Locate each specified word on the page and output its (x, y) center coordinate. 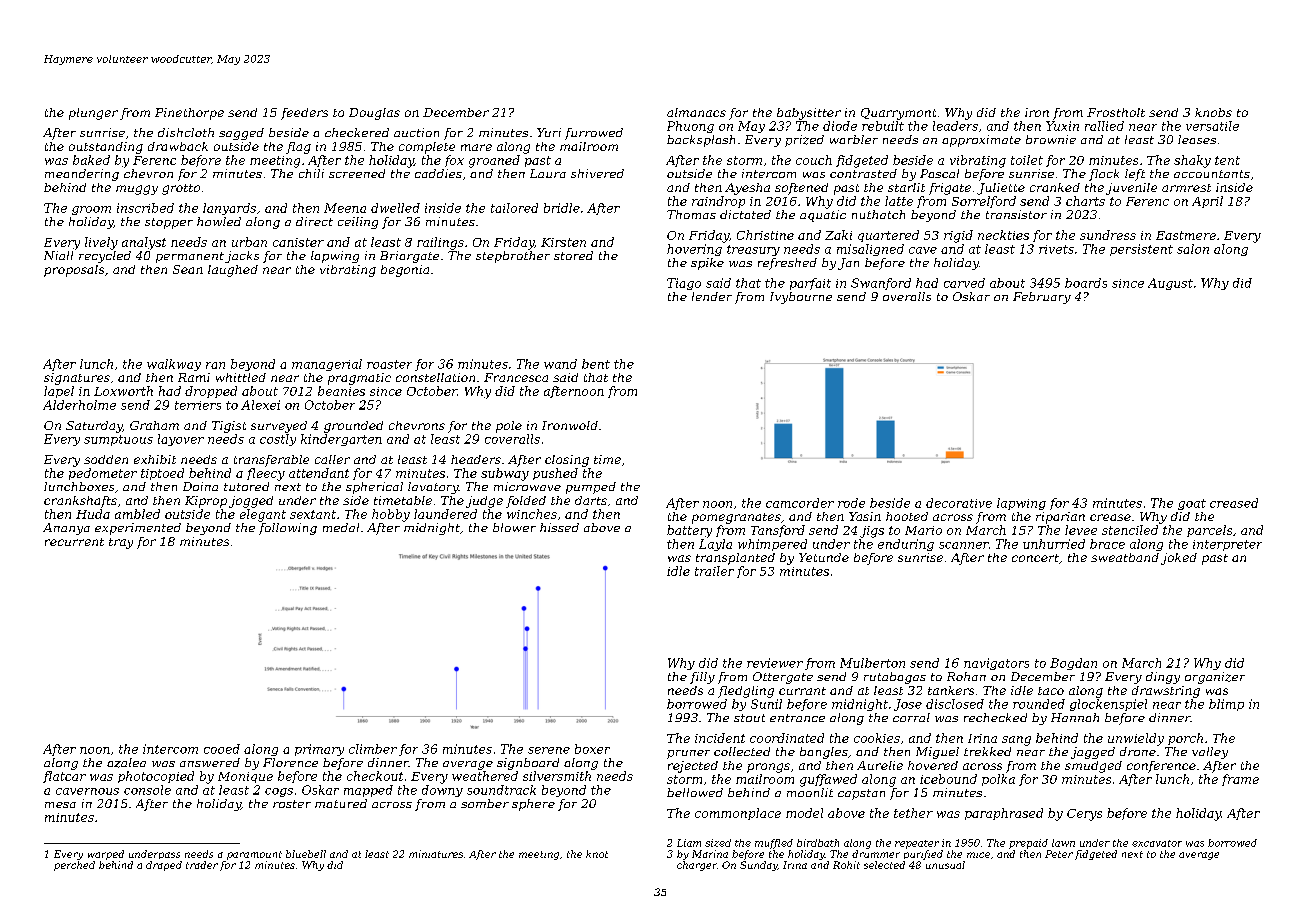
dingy (1163, 678)
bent (596, 364)
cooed (222, 749)
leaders (955, 126)
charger (697, 866)
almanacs (696, 112)
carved (964, 283)
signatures (77, 379)
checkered (357, 132)
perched (74, 866)
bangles (824, 753)
